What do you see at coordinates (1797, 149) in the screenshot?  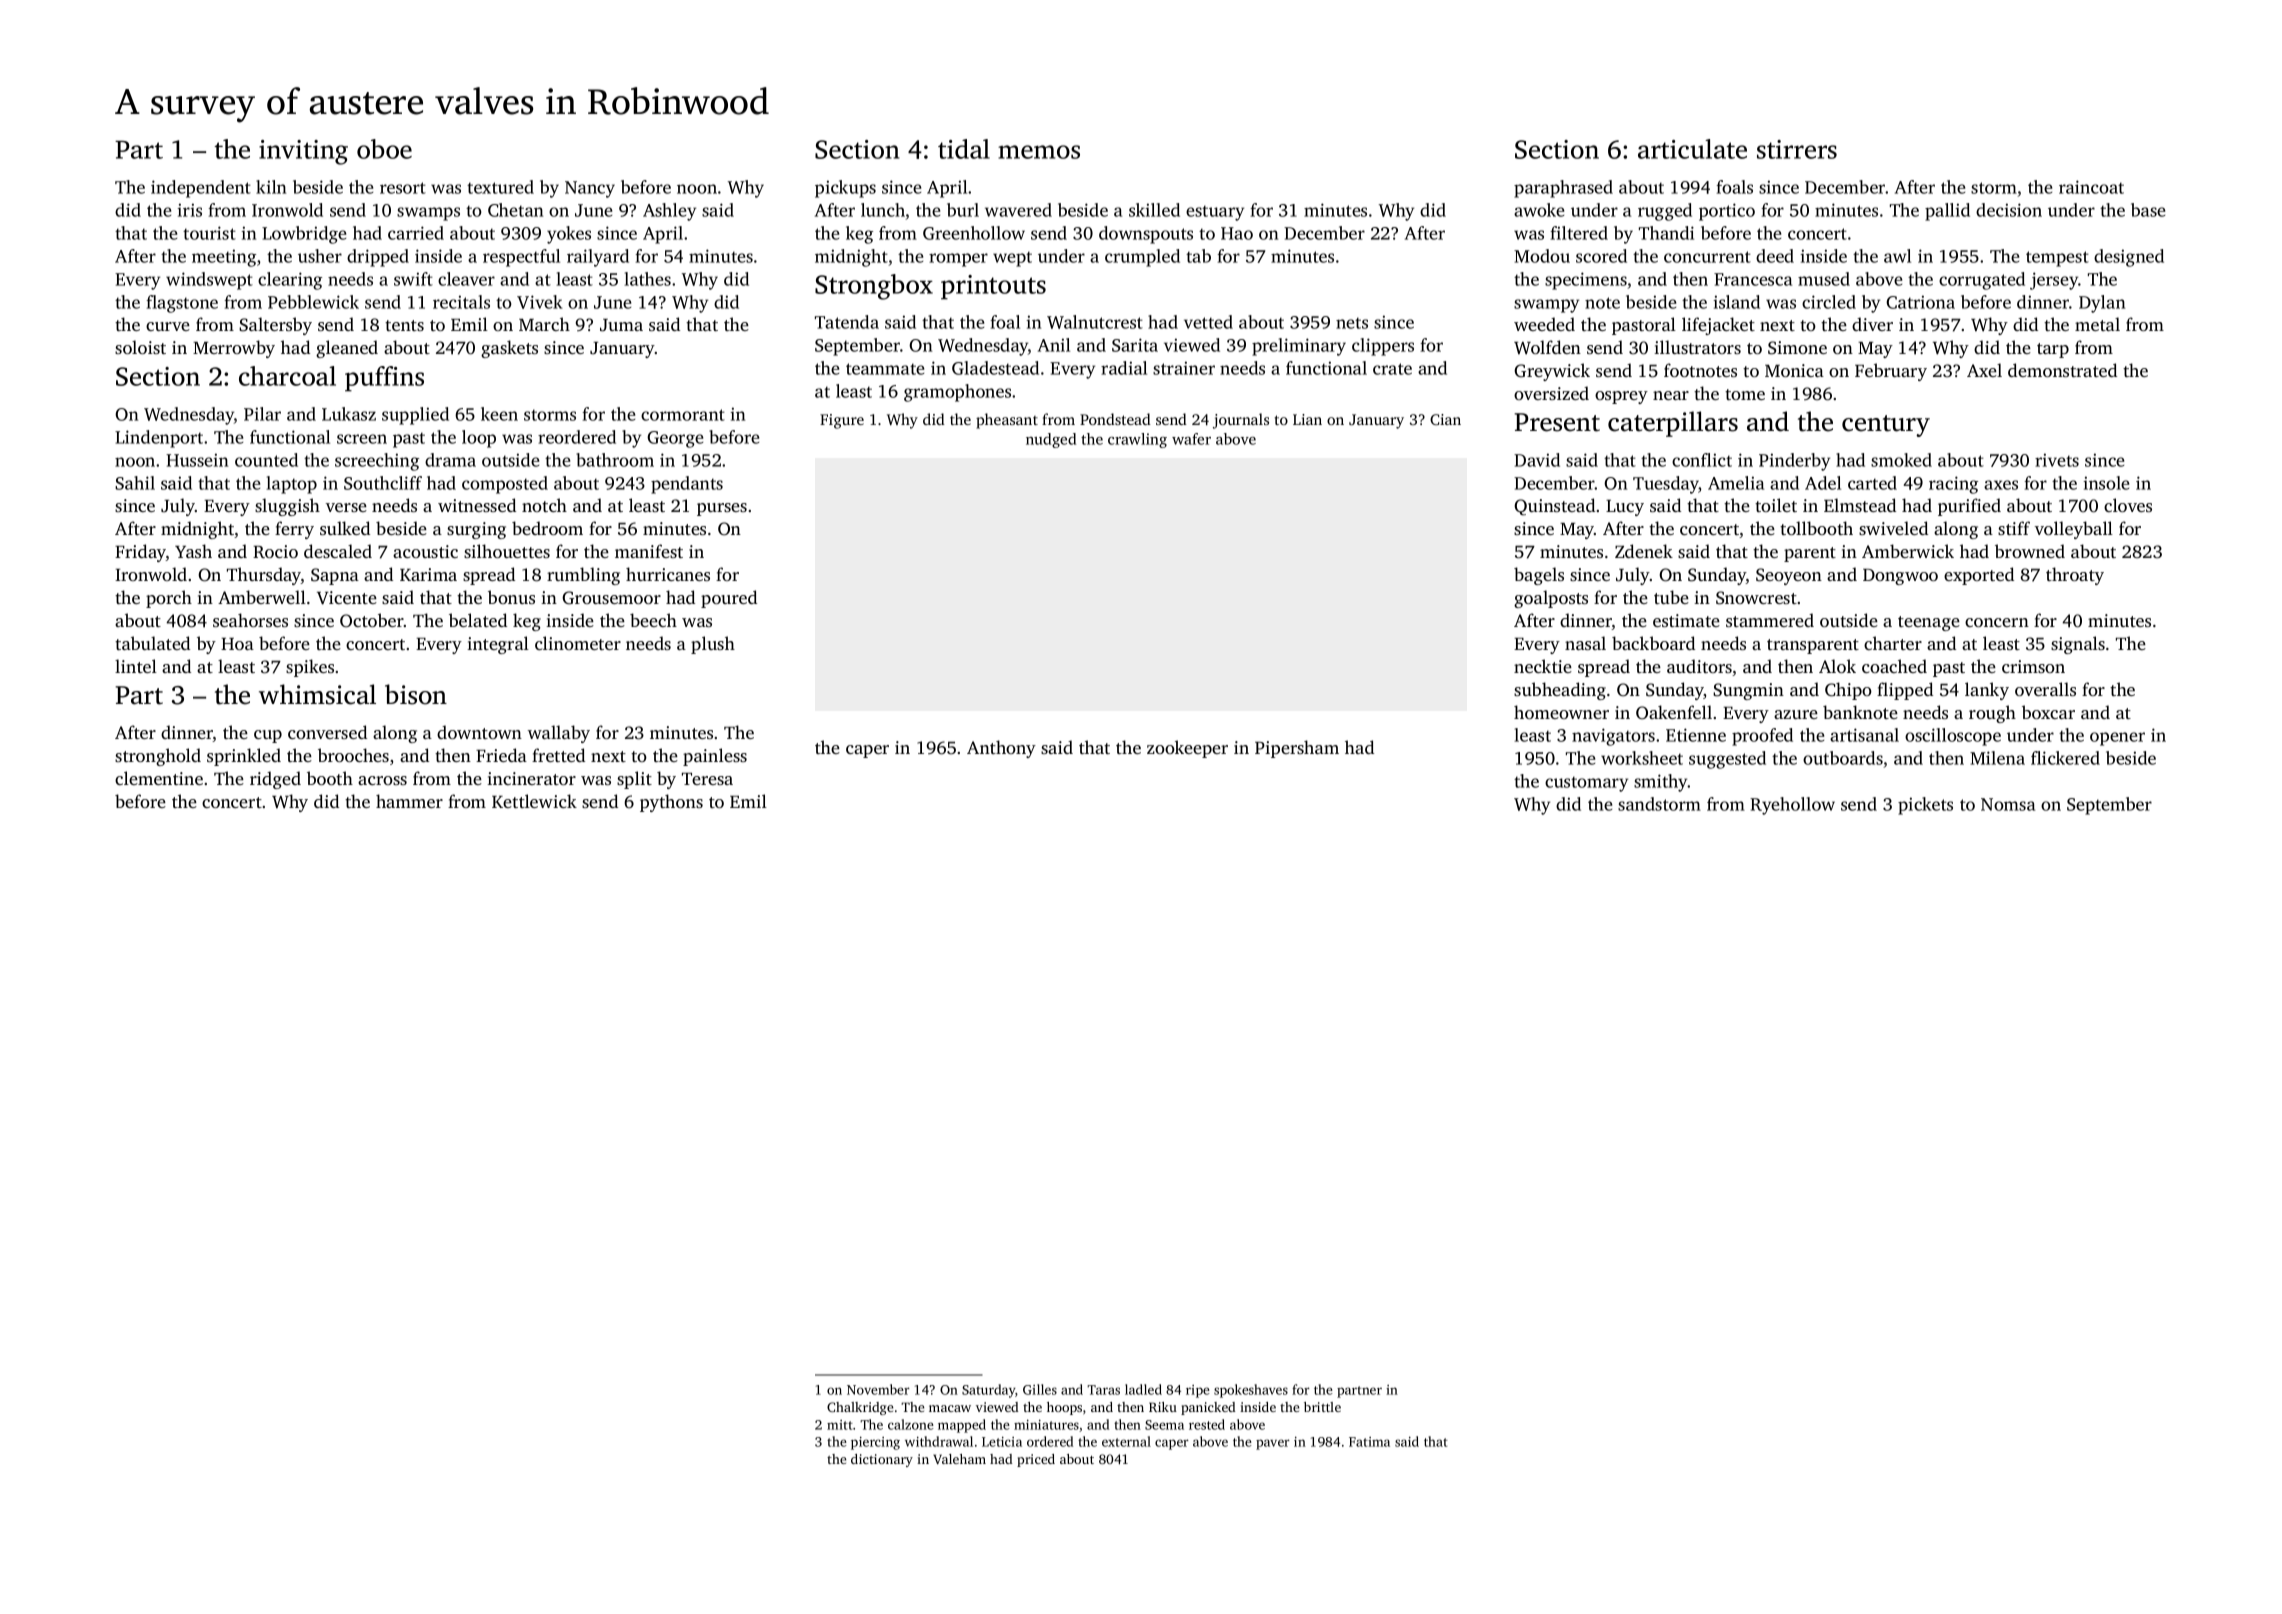 I see `stirrers` at bounding box center [1797, 149].
